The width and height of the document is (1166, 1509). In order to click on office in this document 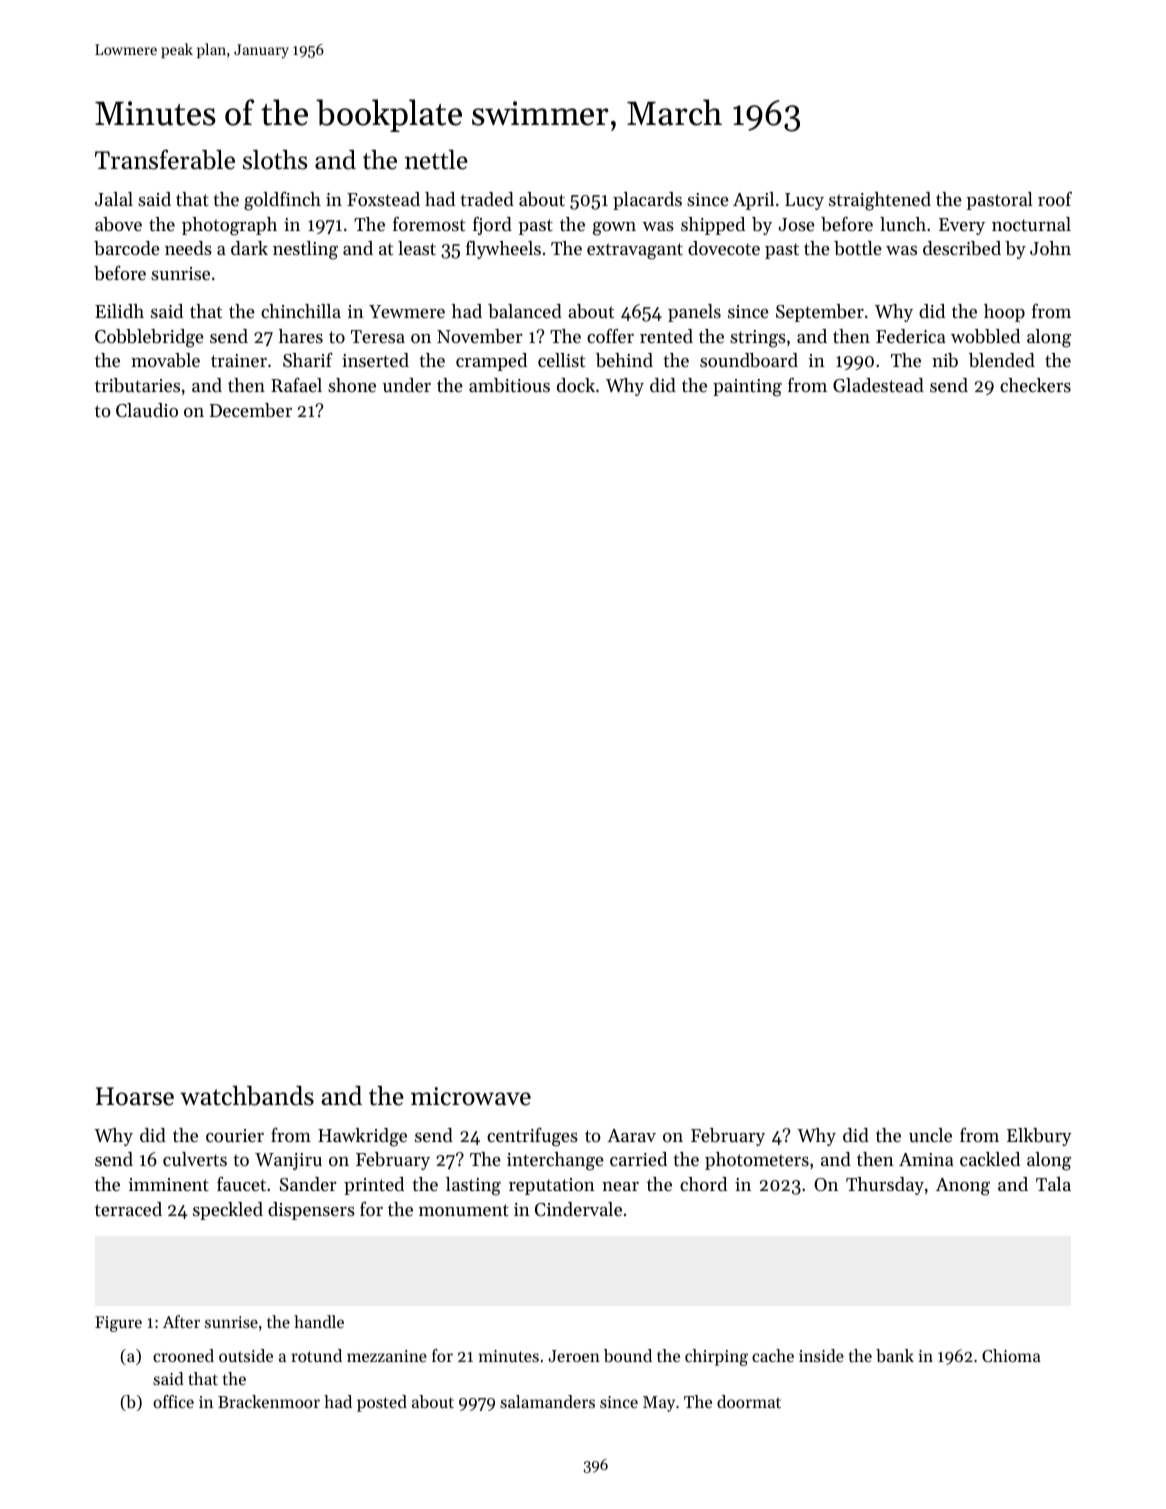, I will do `click(173, 1401)`.
